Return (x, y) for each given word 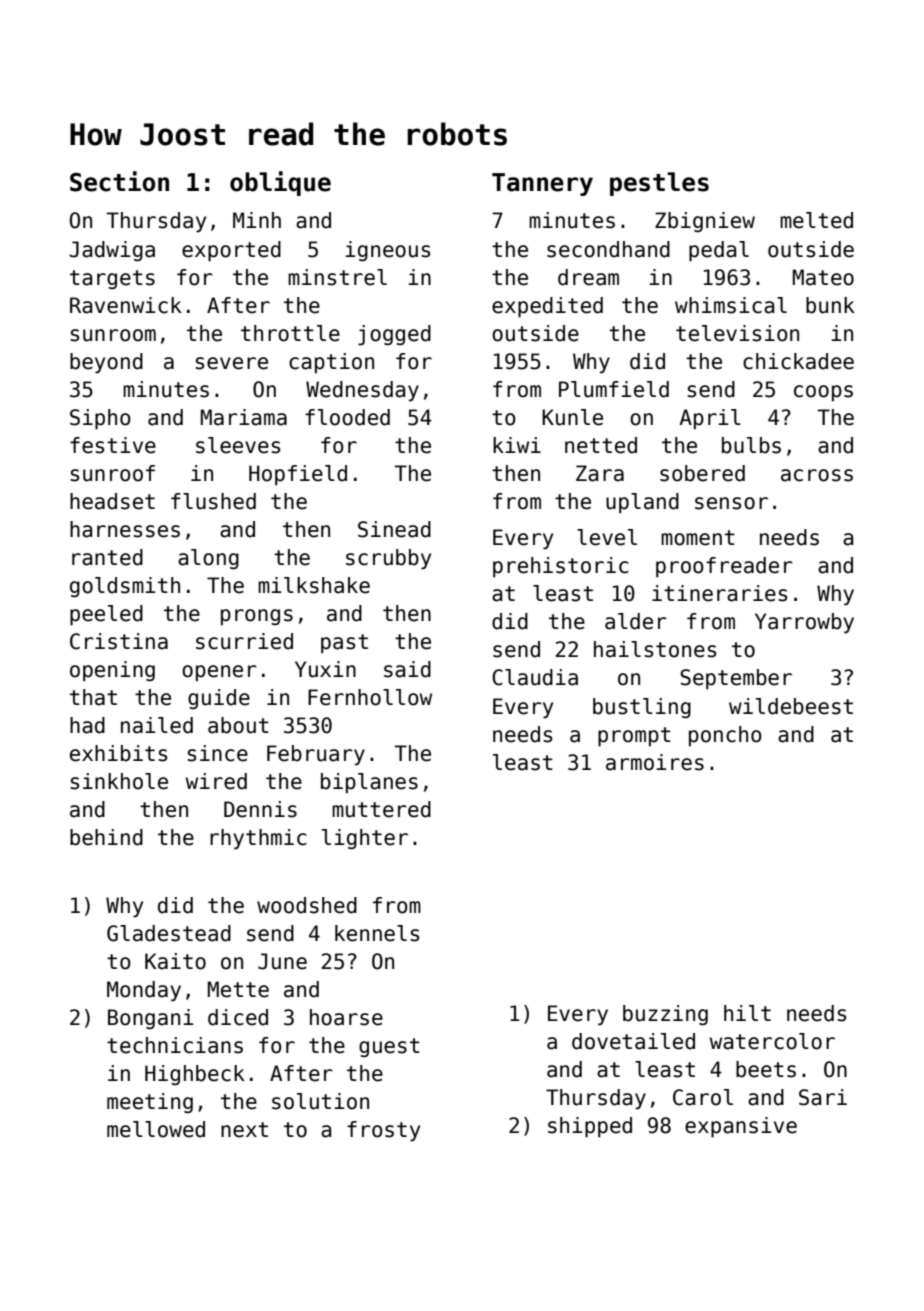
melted (816, 220)
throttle (290, 333)
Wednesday (362, 391)
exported (231, 251)
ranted (107, 557)
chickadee (798, 361)
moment (698, 538)
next (244, 1130)
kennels (377, 933)
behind (106, 837)
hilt (747, 1013)
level (607, 537)
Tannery (542, 184)
